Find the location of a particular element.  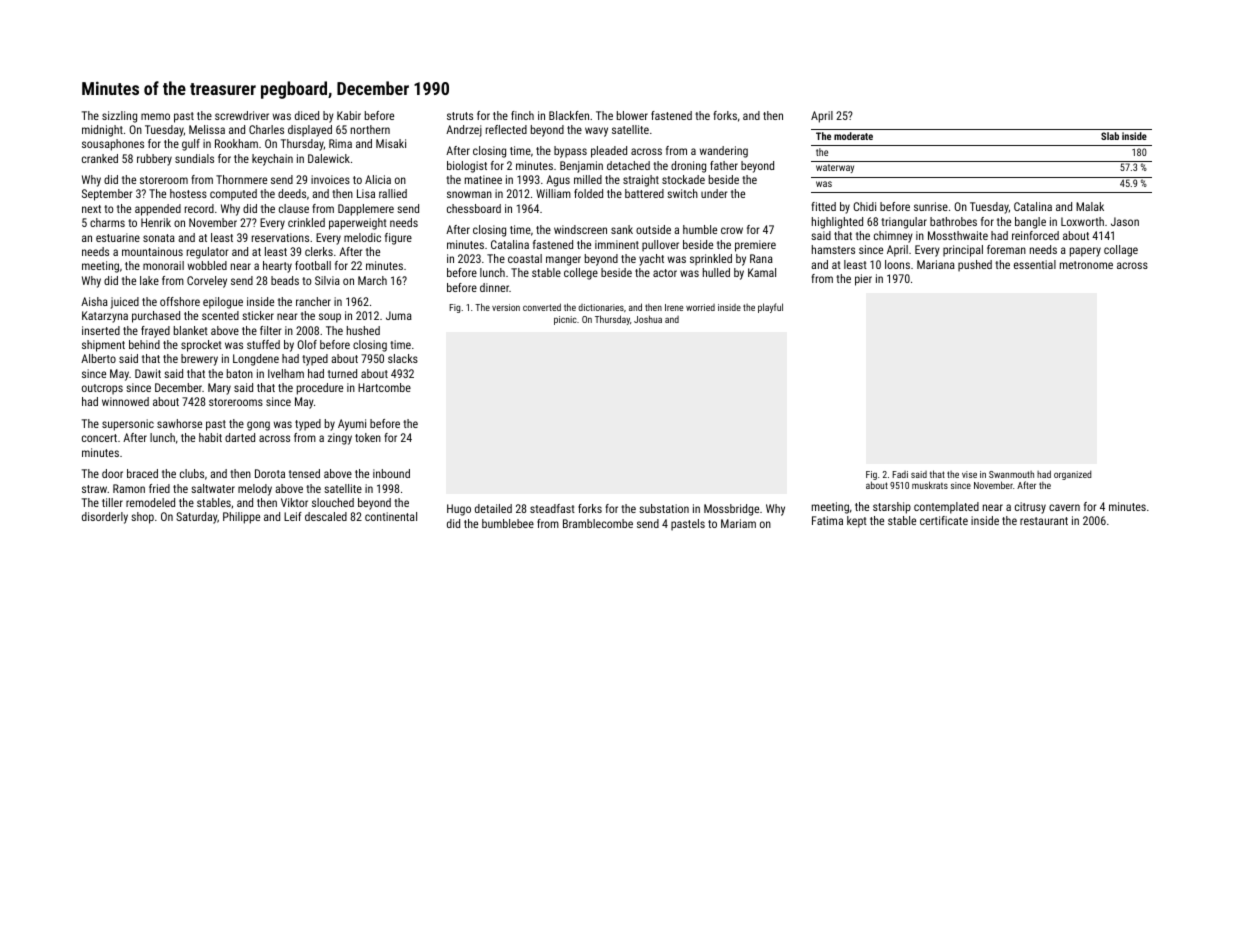

Malak is located at coordinates (1090, 206).
